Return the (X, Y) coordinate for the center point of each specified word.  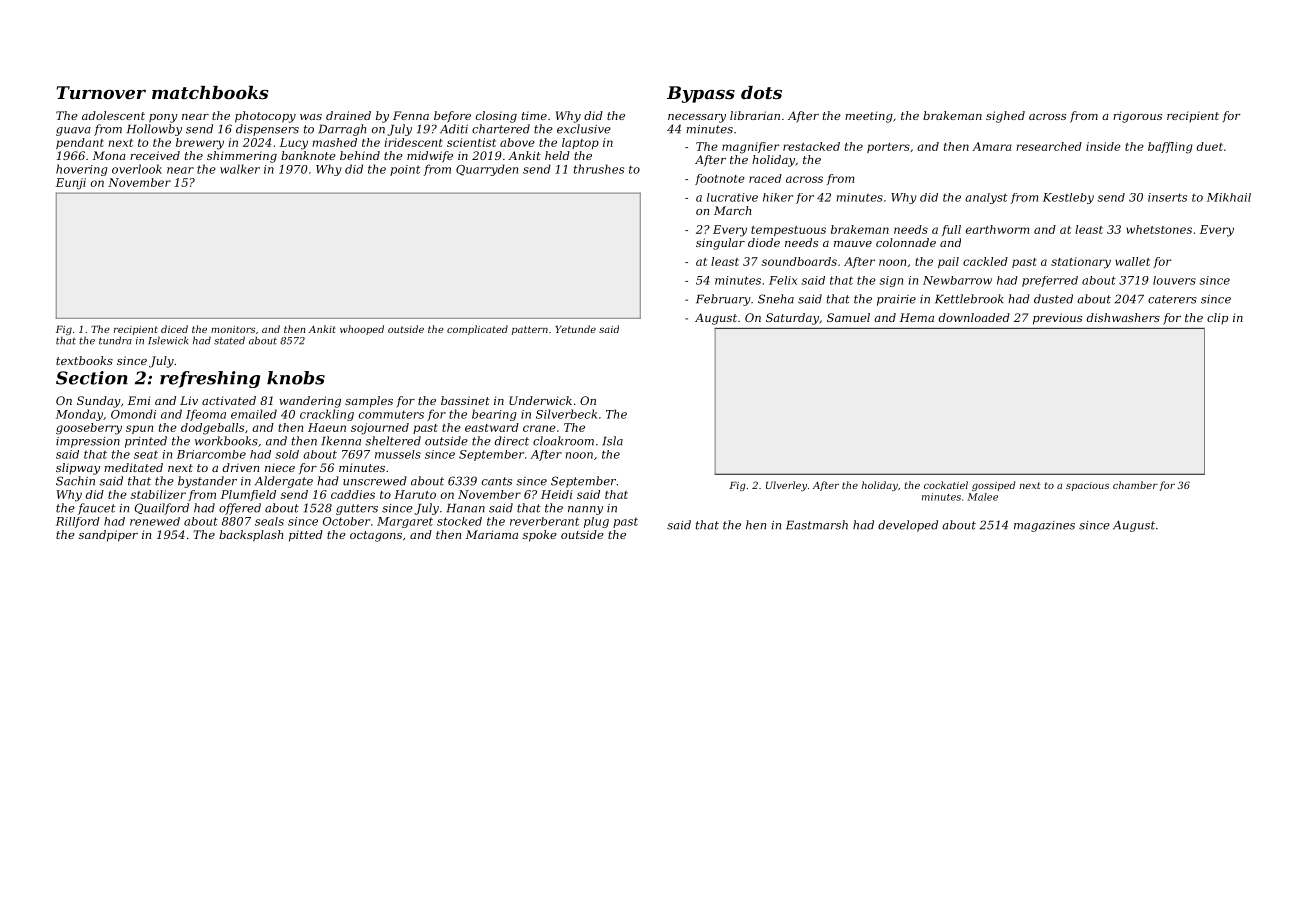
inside (1103, 146)
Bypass (701, 94)
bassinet (465, 400)
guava (73, 131)
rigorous (1137, 117)
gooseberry (89, 429)
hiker (778, 197)
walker (240, 169)
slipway (78, 469)
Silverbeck (566, 414)
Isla (612, 441)
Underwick (540, 400)
